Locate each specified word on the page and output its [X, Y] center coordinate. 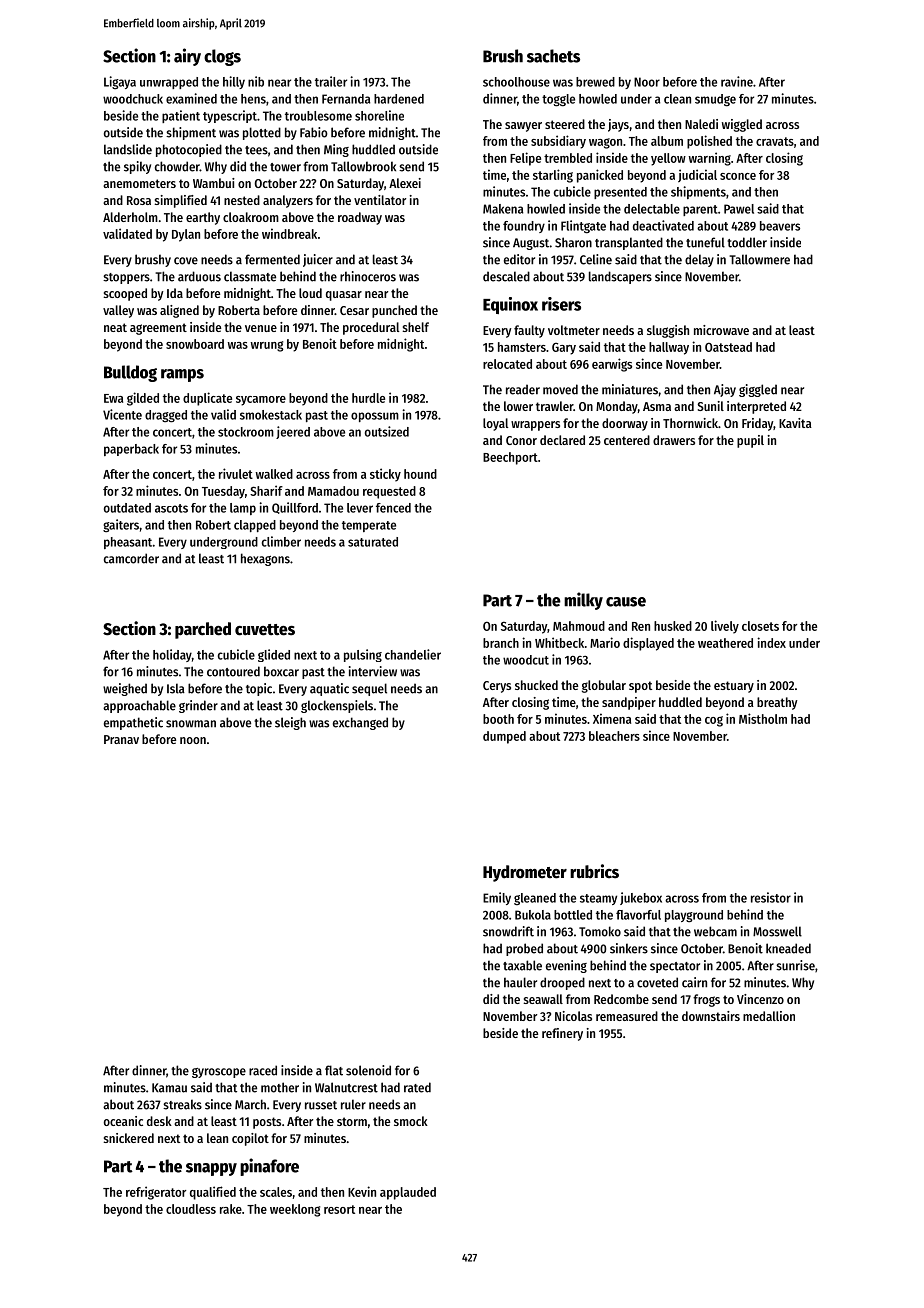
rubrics [594, 871]
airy [187, 57]
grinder [198, 706]
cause [626, 602]
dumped [504, 737]
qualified [213, 1193]
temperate [369, 526]
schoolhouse [516, 82]
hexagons [265, 559]
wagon [605, 143]
